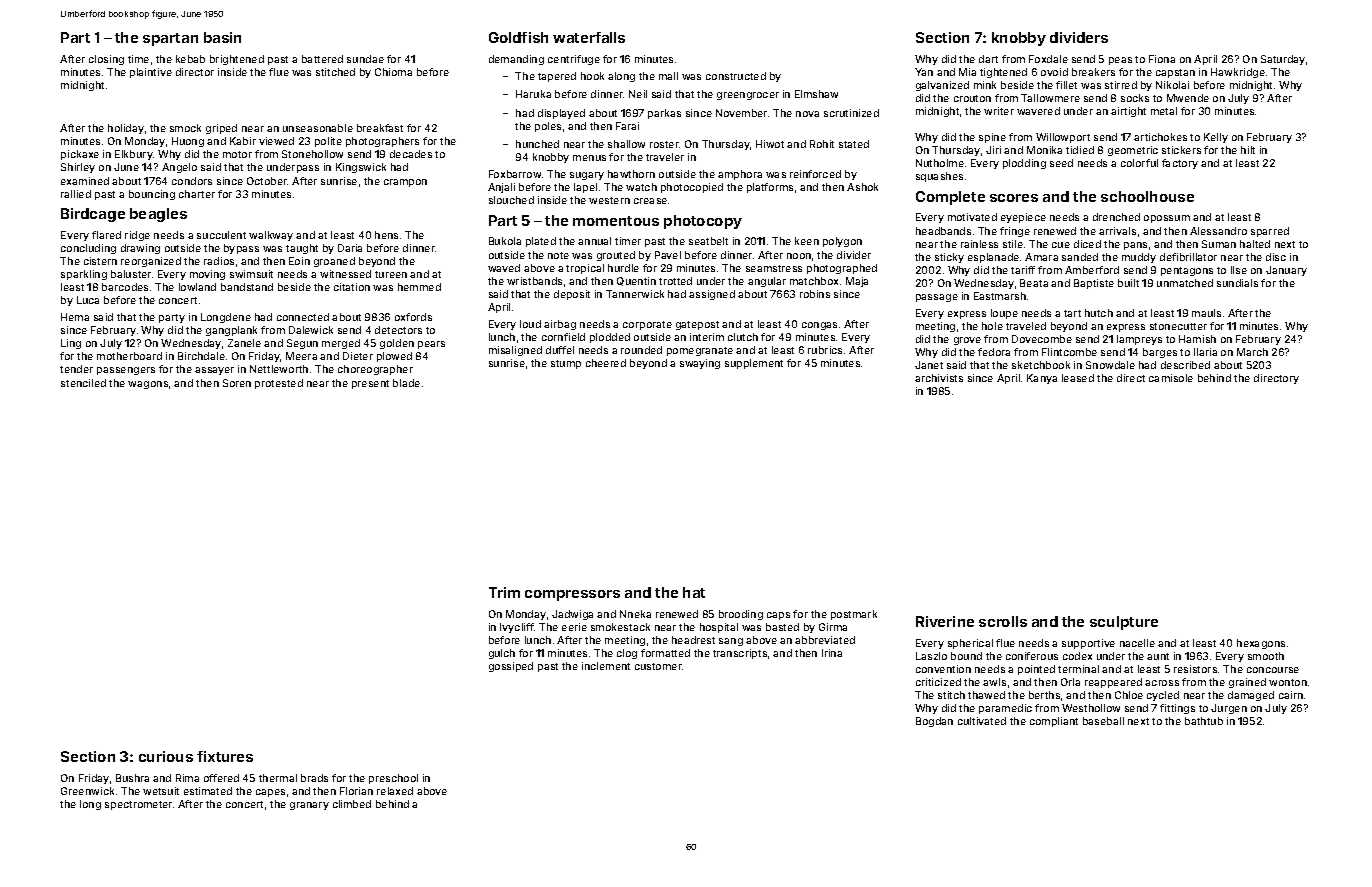  What do you see at coordinates (279, 384) in the page?
I see `protested` at bounding box center [279, 384].
